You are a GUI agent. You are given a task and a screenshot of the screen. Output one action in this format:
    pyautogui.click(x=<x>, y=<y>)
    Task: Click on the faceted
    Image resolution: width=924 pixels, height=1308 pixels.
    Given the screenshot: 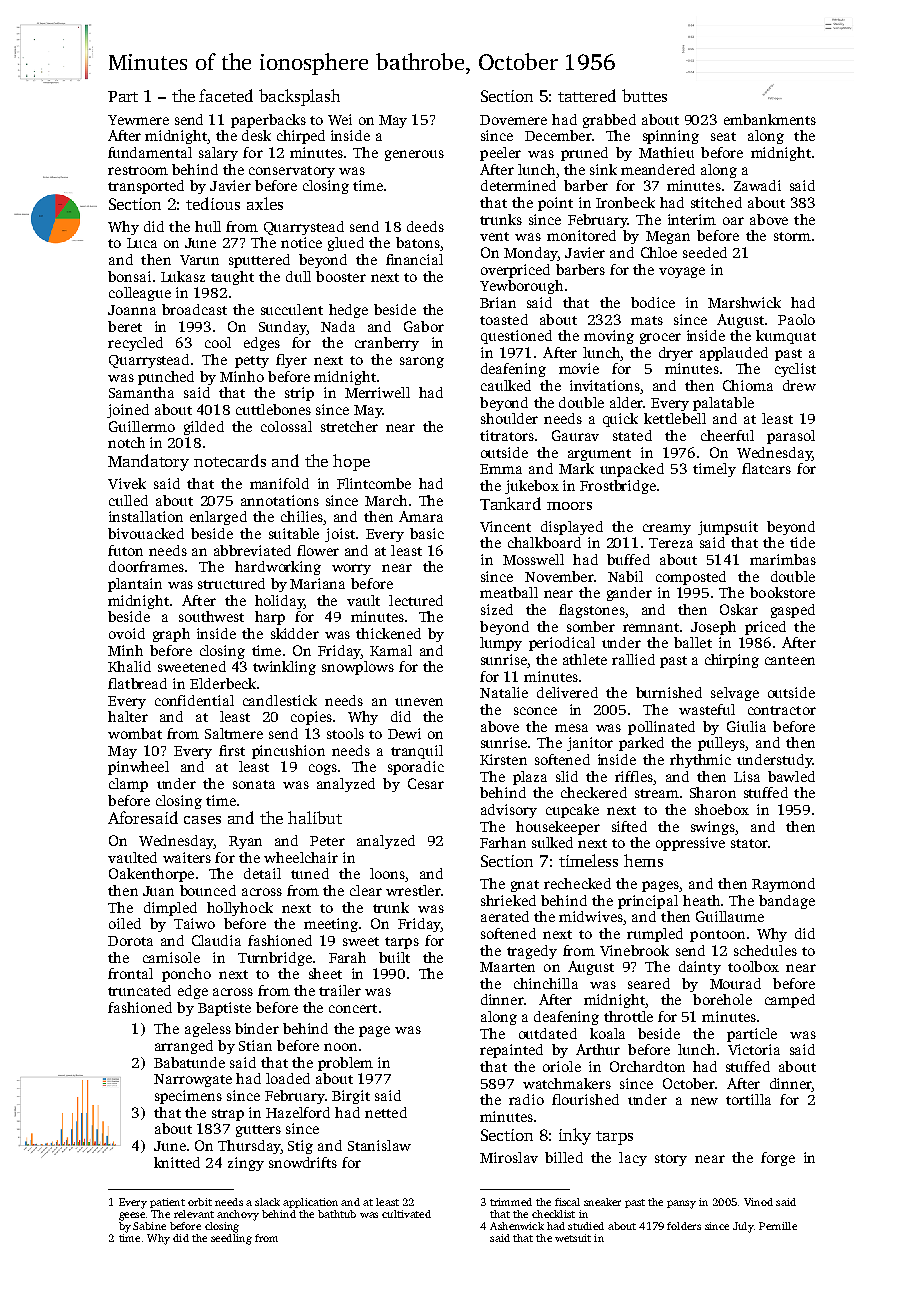 What is the action you would take?
    pyautogui.click(x=226, y=95)
